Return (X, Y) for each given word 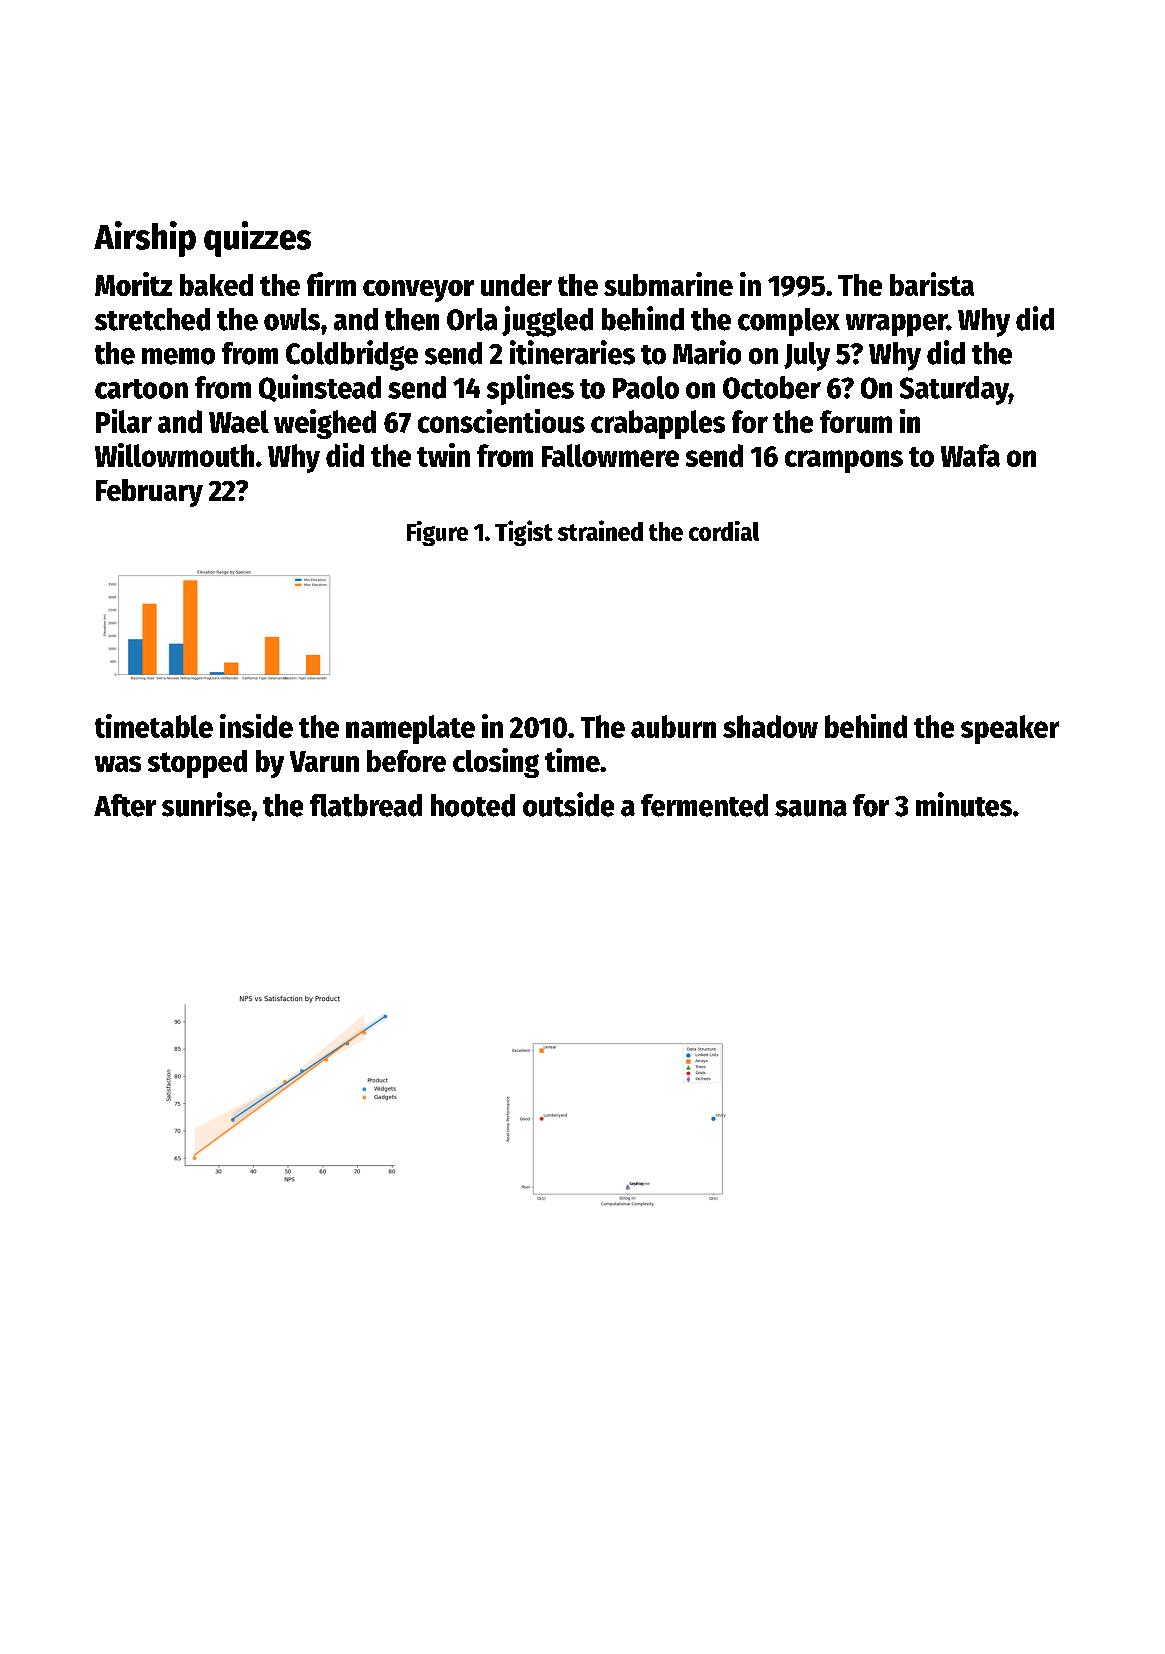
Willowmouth (174, 455)
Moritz (133, 284)
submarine (668, 284)
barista (932, 284)
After (125, 805)
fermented (704, 805)
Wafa (970, 455)
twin (443, 455)
